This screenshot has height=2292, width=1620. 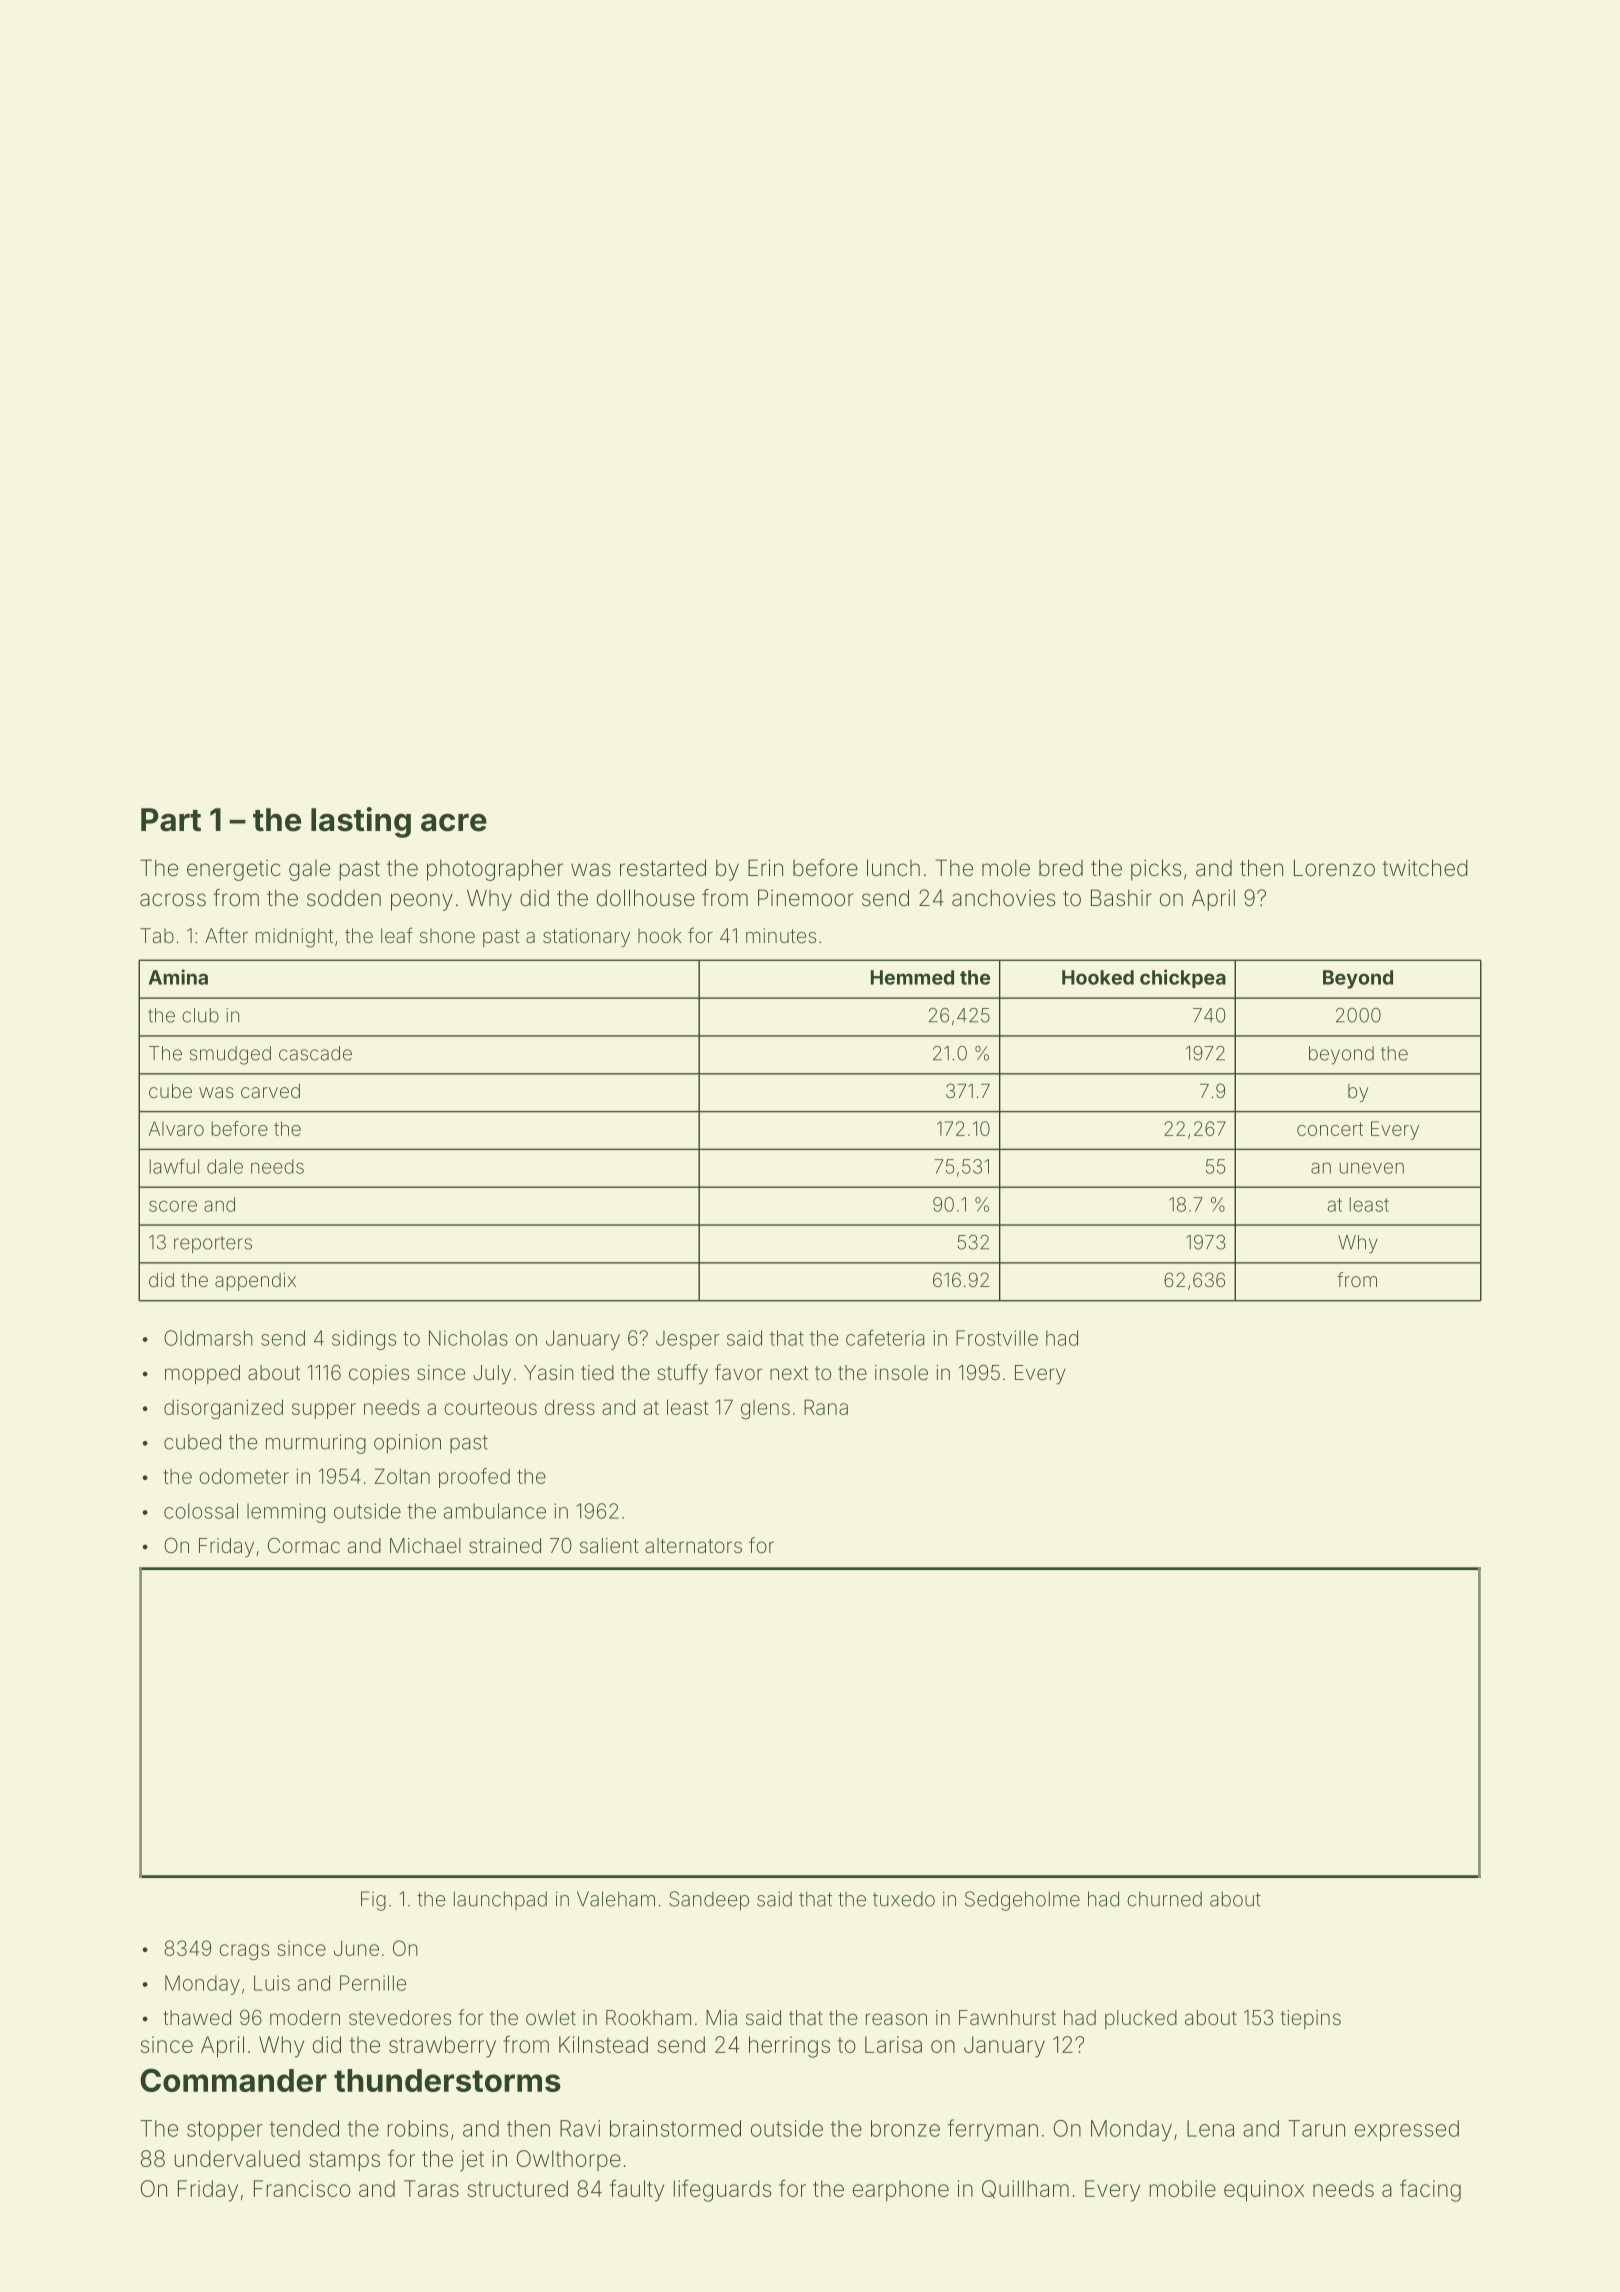 I want to click on sidings, so click(x=364, y=1340).
